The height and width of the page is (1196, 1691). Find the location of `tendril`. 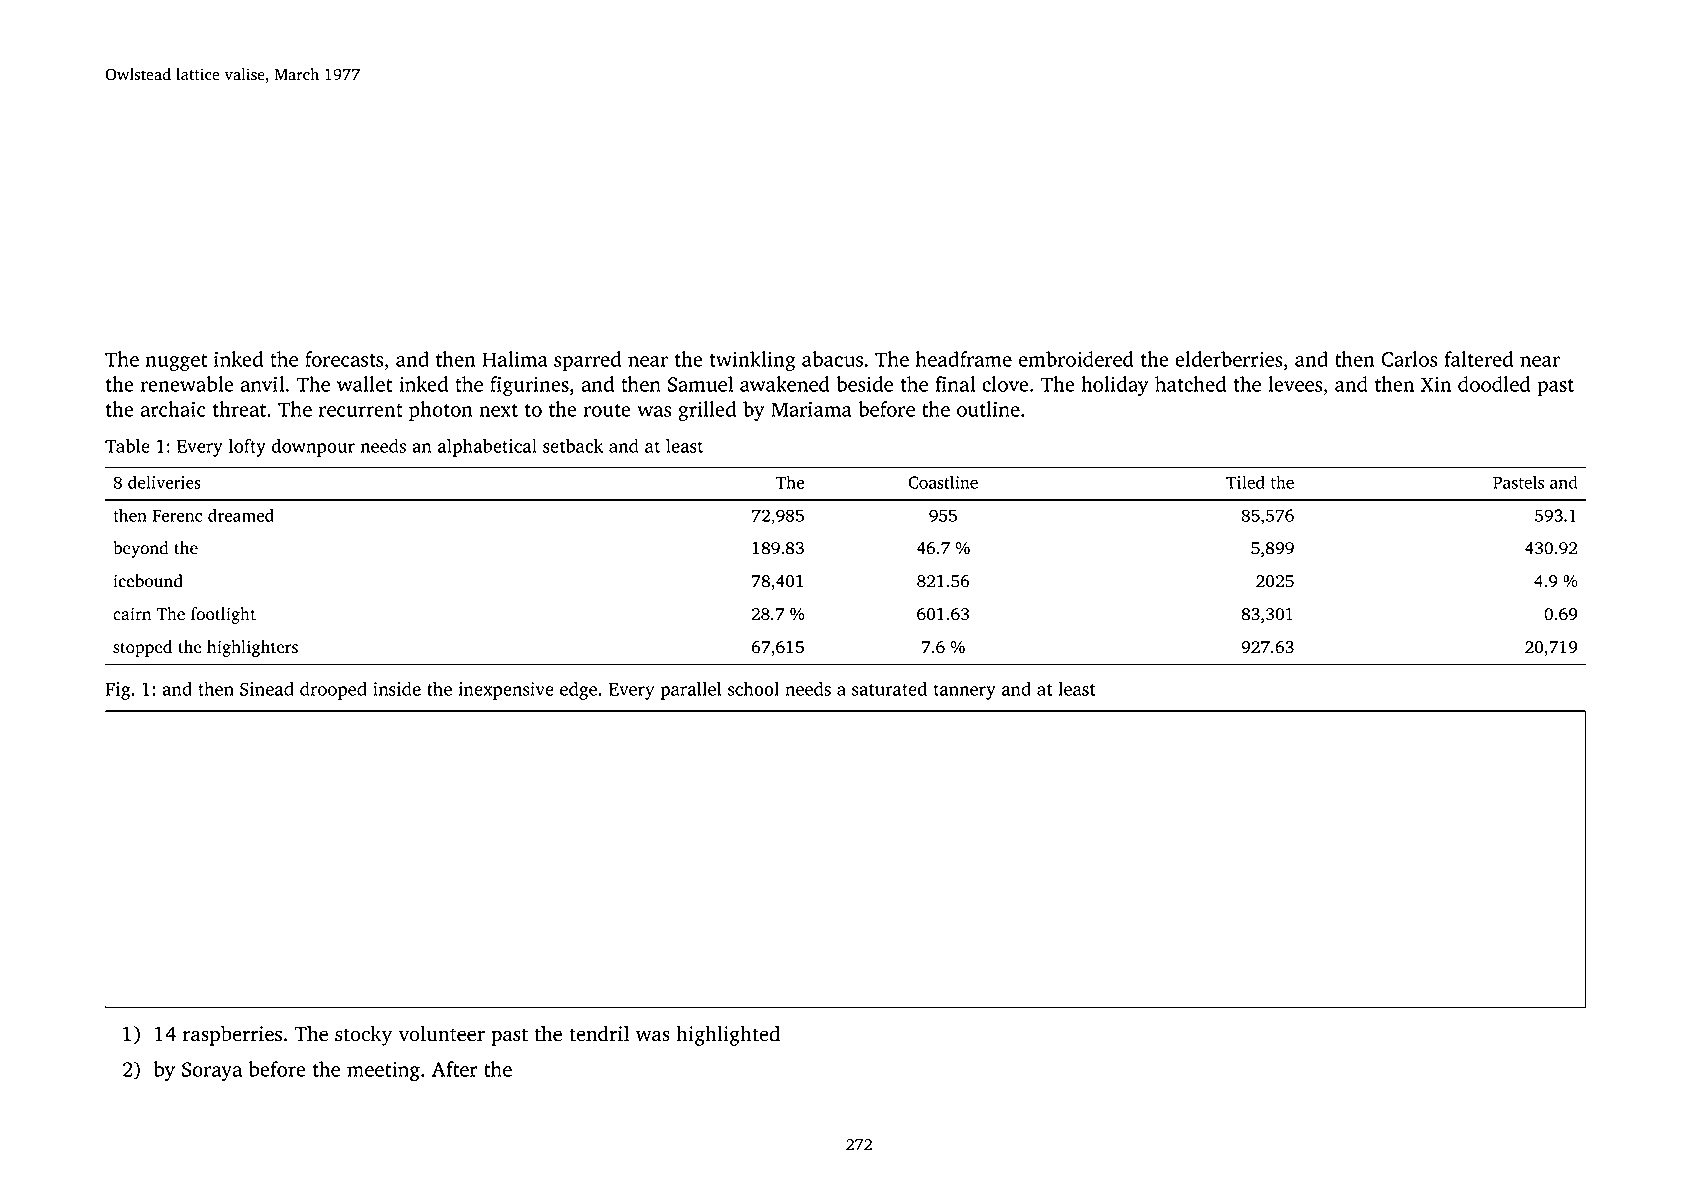

tendril is located at coordinates (599, 1033).
